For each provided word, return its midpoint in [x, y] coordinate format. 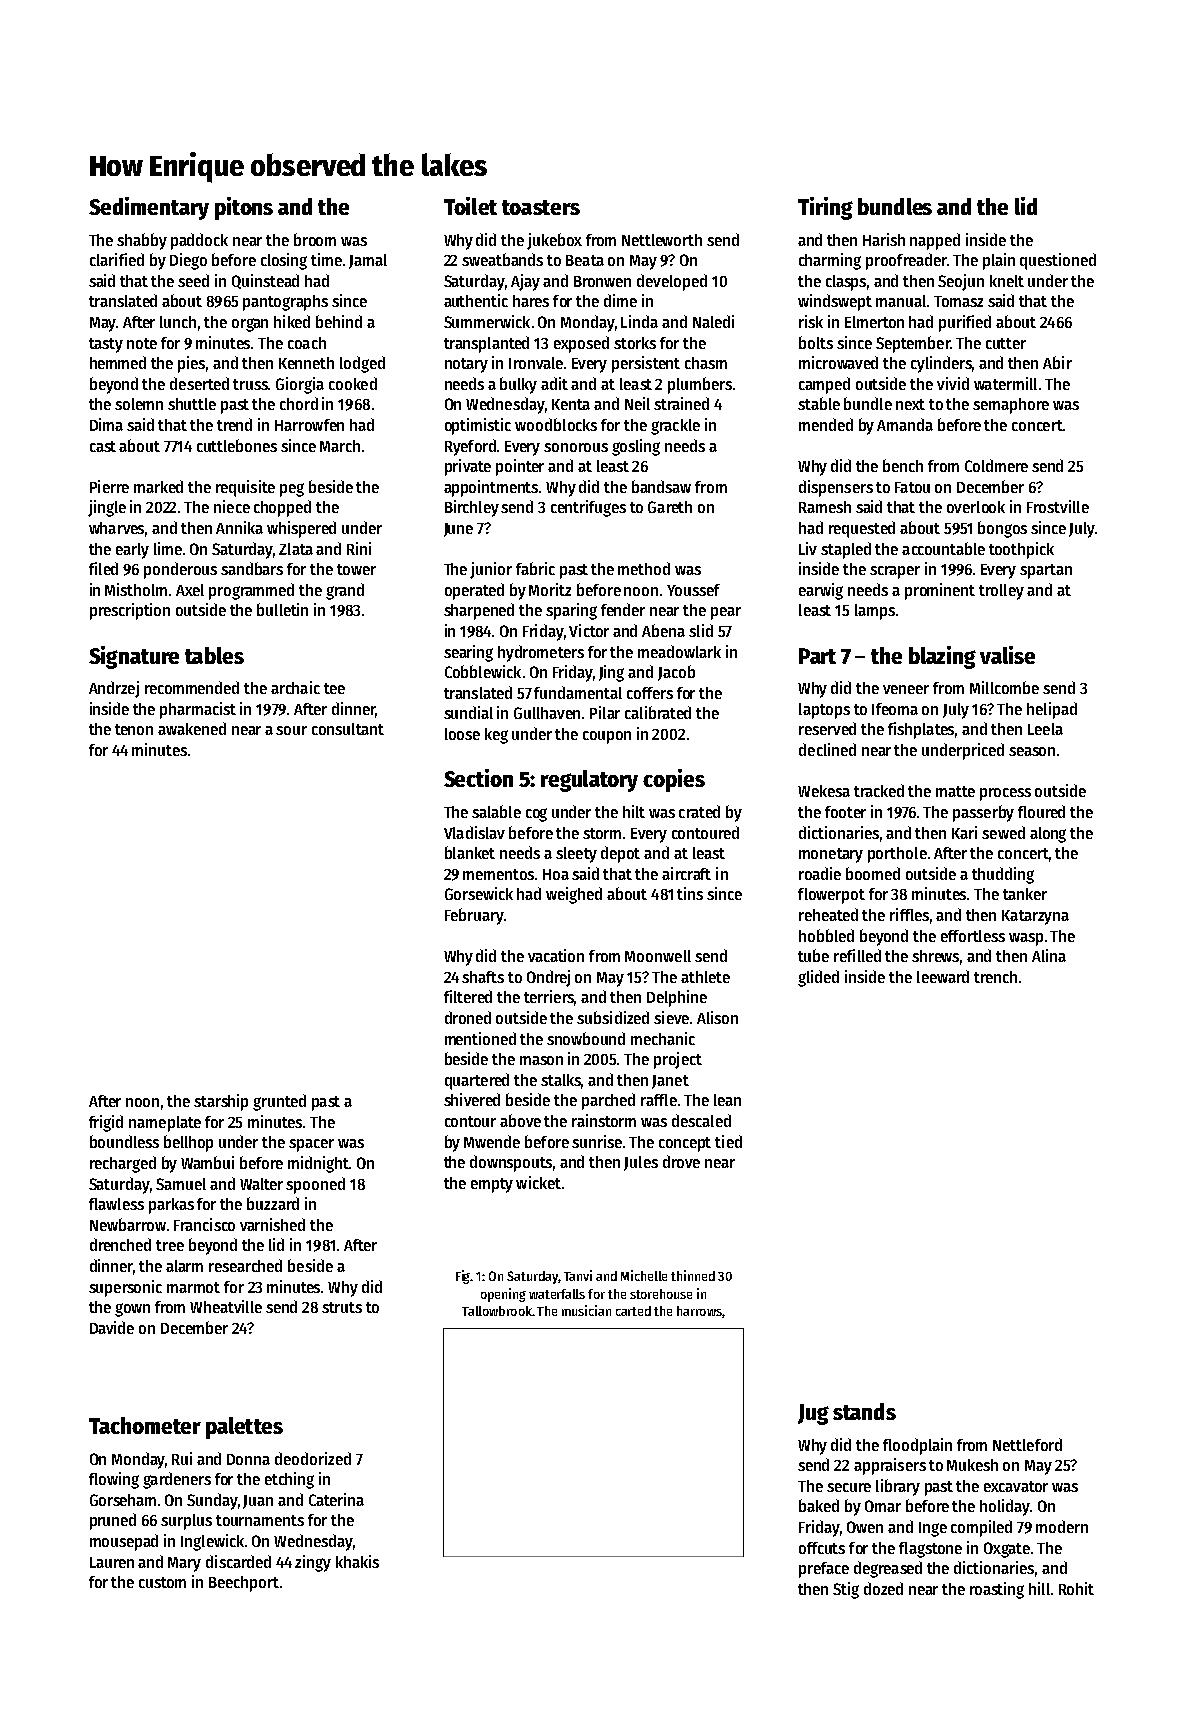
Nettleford [1027, 1444]
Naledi [713, 321]
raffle [659, 1100]
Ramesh [825, 507]
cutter [1006, 343]
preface [824, 1570]
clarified [117, 259]
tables [214, 655]
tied [728, 1141]
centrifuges [588, 508]
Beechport [244, 1584]
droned [468, 1017]
